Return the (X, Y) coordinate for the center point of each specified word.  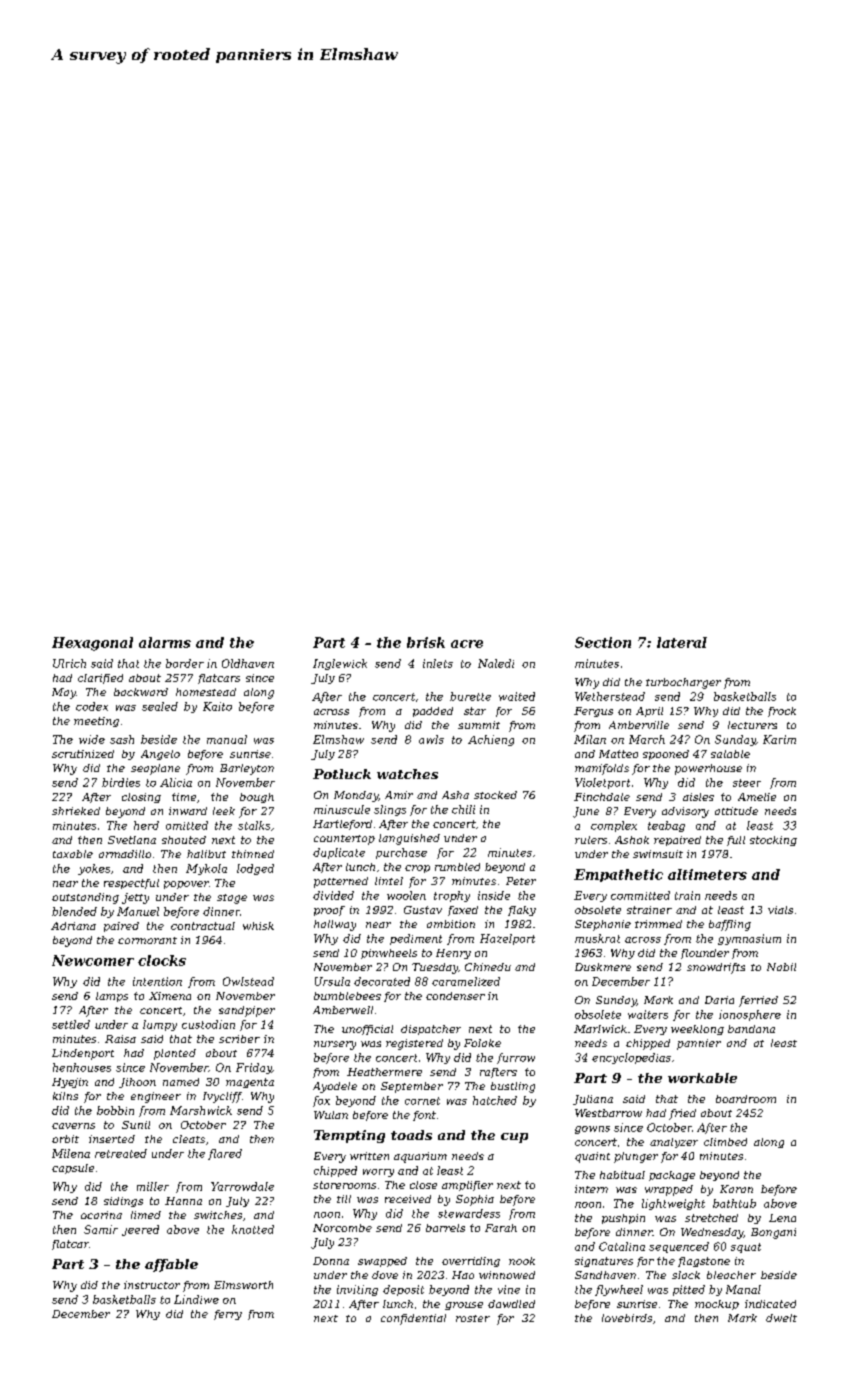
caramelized (466, 981)
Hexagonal (92, 644)
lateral (682, 642)
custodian (208, 1024)
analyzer (674, 1143)
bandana (751, 1029)
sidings (123, 1202)
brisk (426, 642)
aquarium (420, 1157)
